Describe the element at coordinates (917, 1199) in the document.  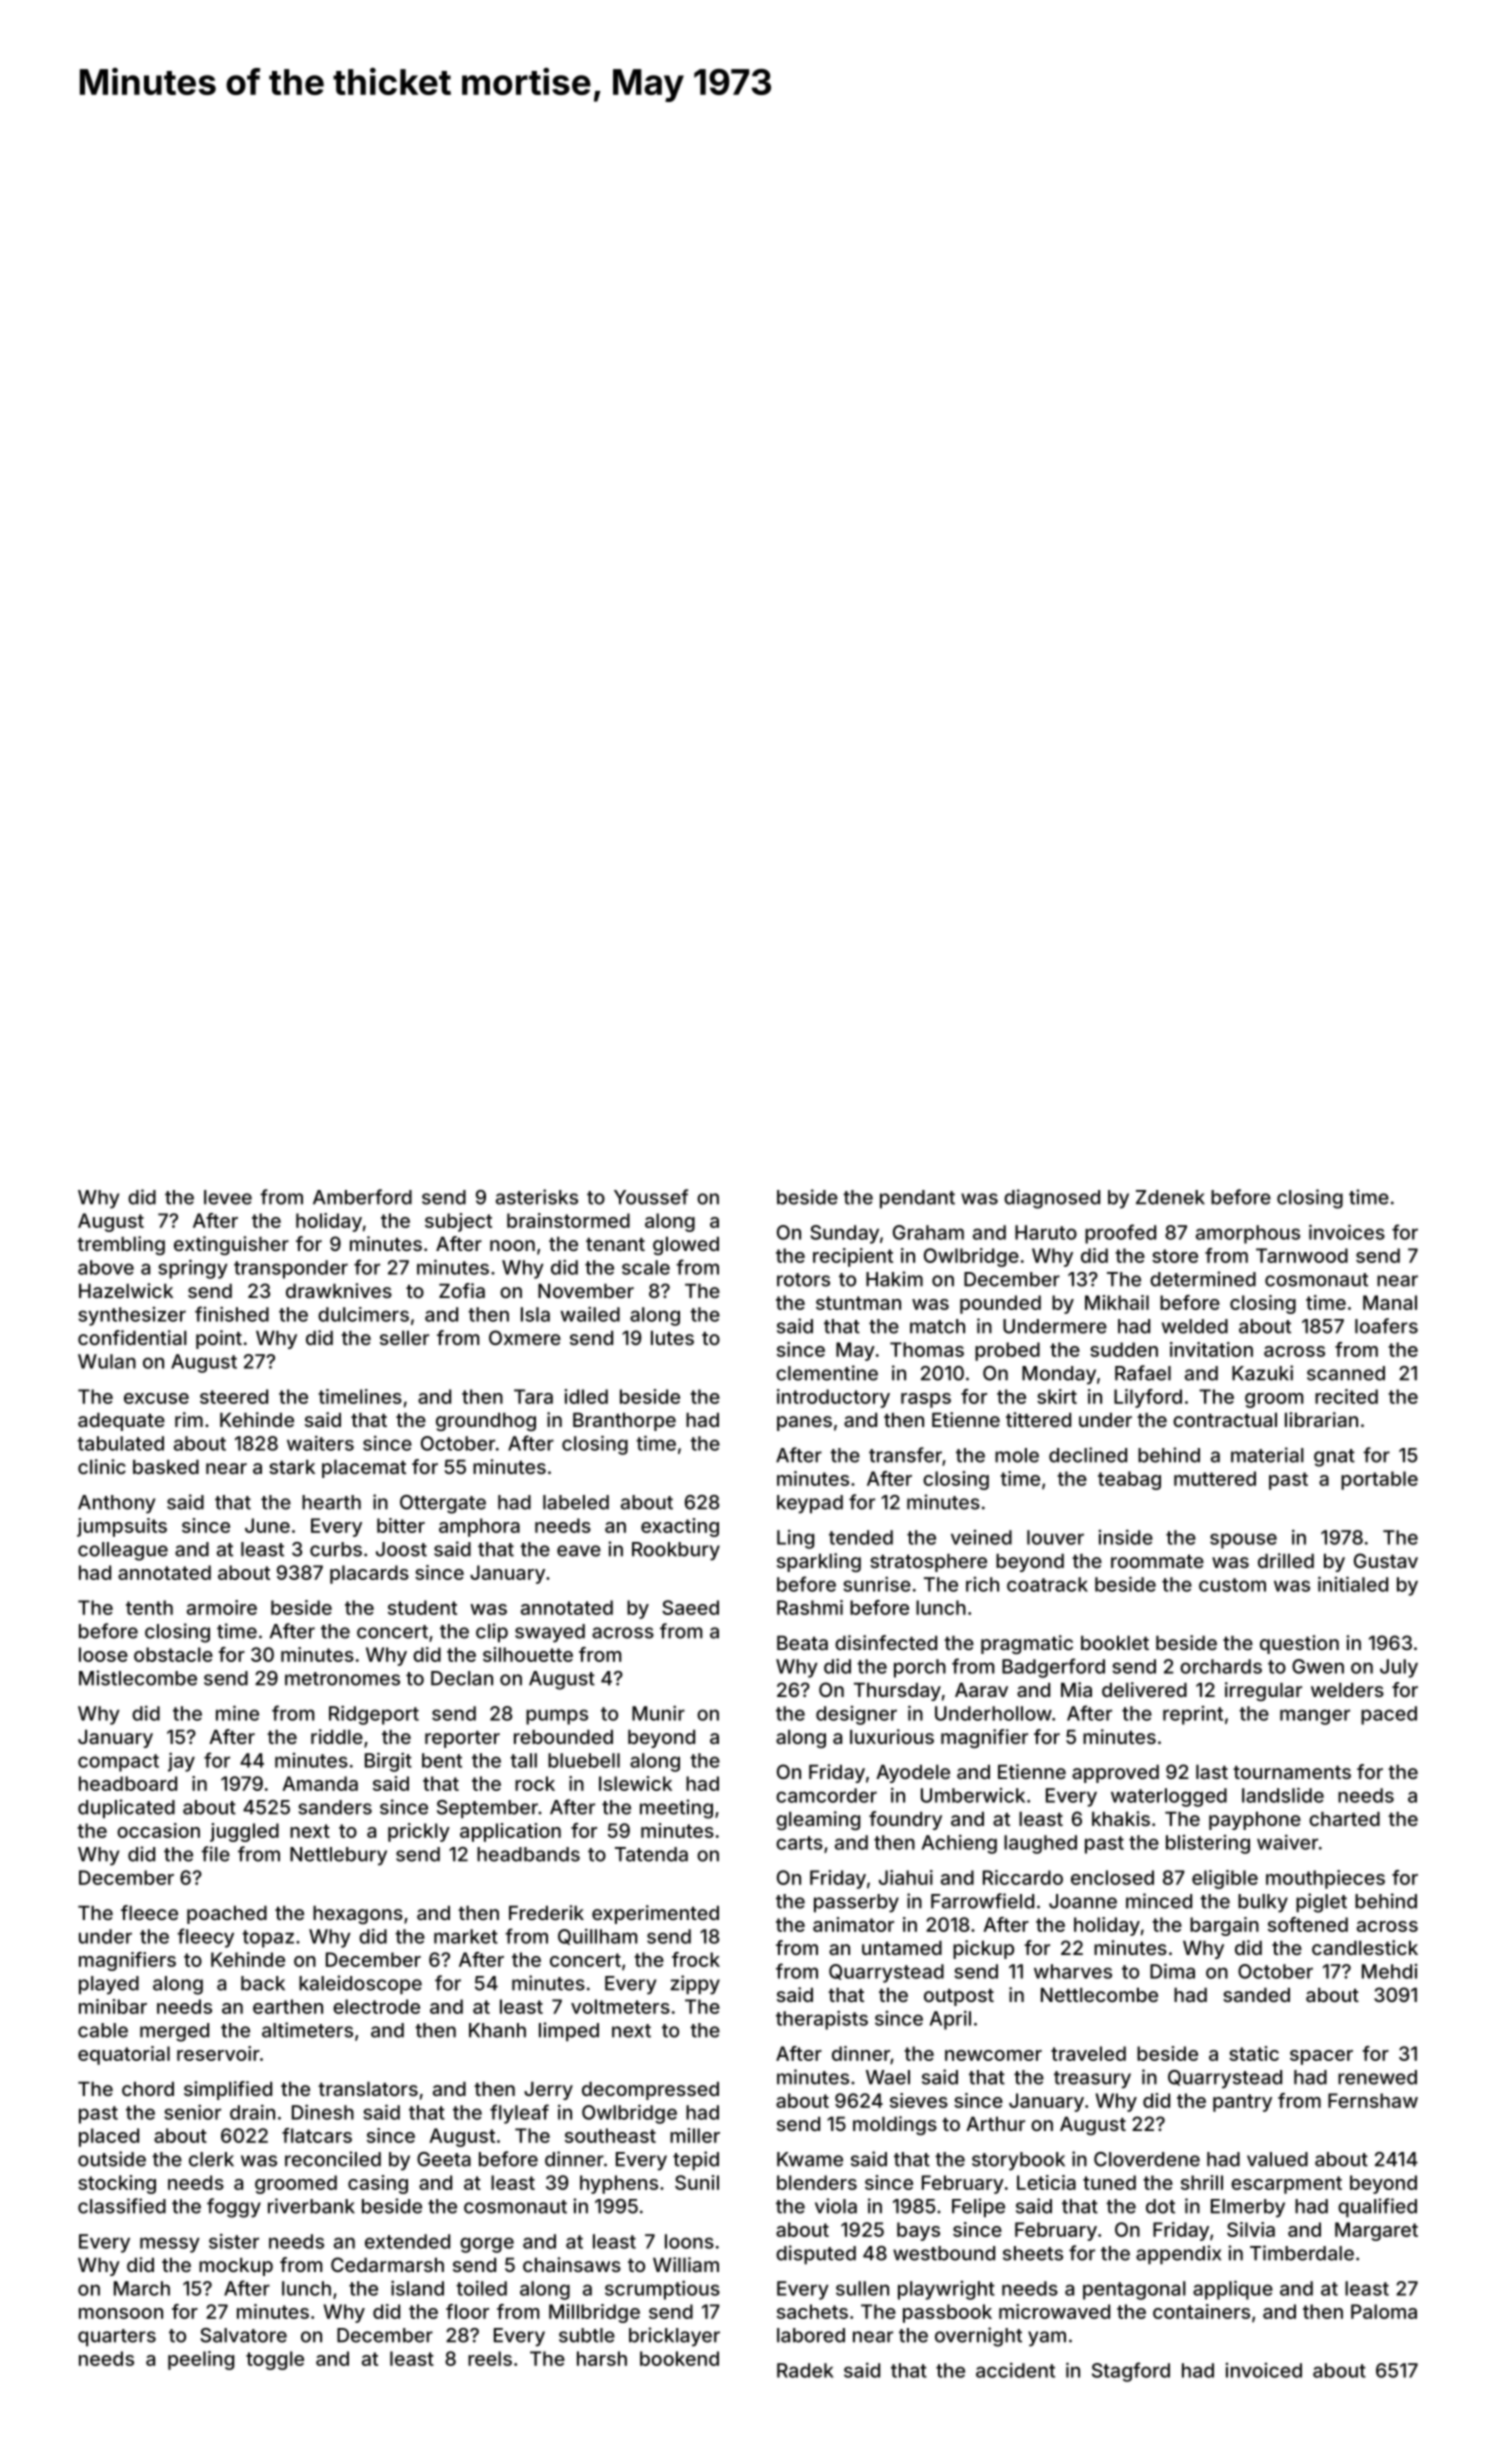
I see `pendant` at that location.
